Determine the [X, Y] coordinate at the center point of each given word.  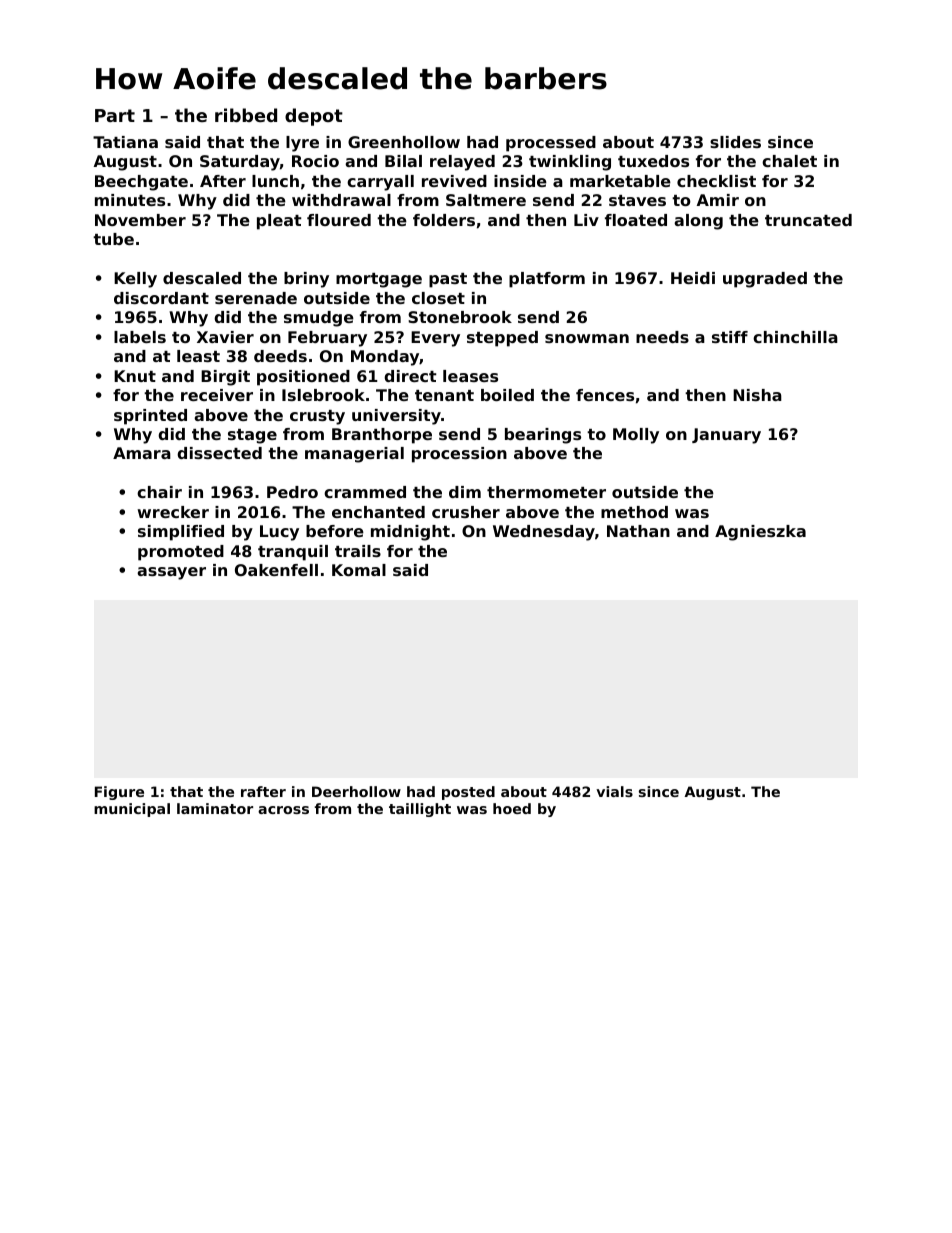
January [726, 436]
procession [459, 455]
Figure [119, 793]
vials [614, 791]
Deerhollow [356, 791]
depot [314, 117]
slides [735, 142]
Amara [142, 453]
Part [115, 115]
